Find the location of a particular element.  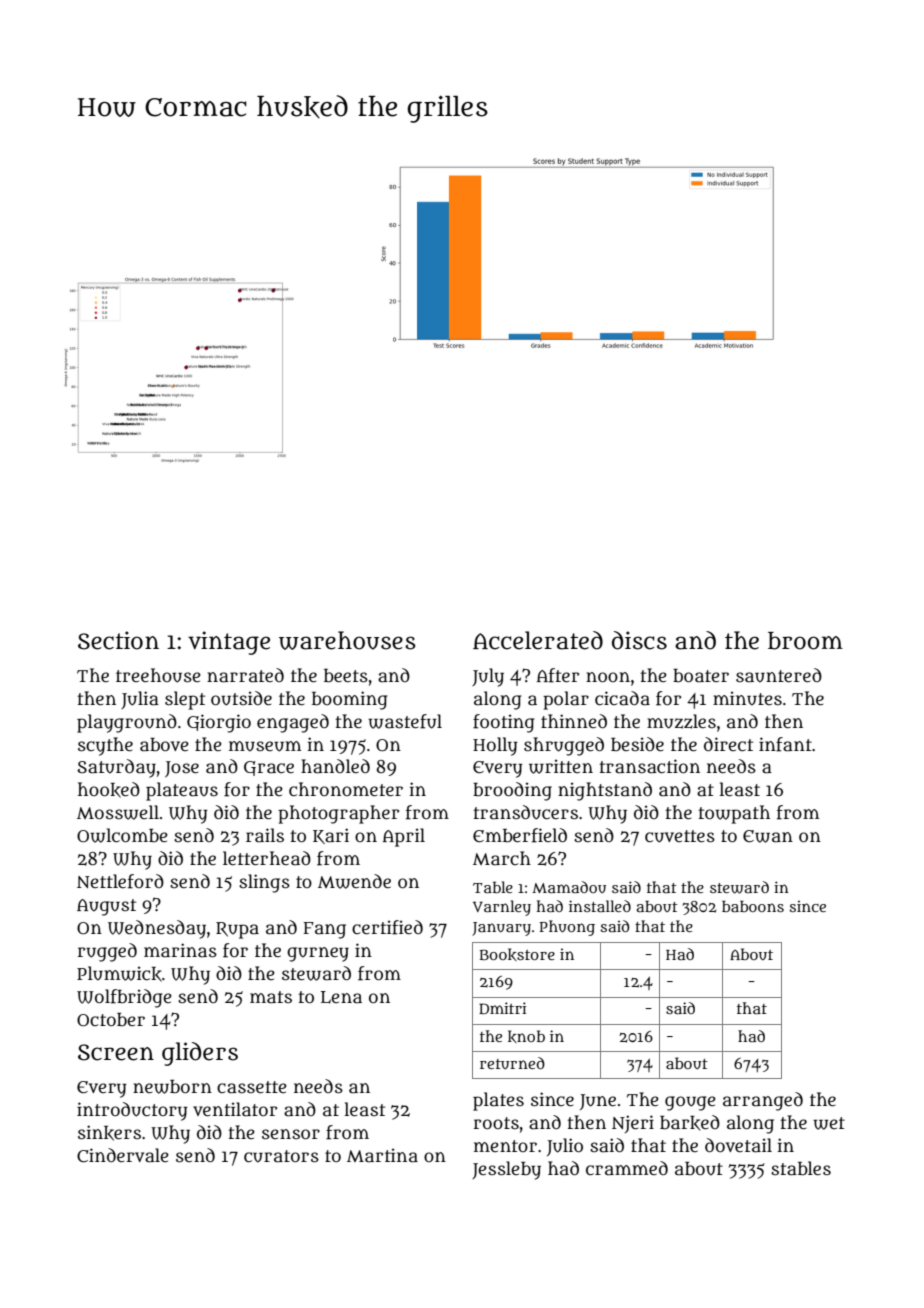

beside is located at coordinates (637, 744).
